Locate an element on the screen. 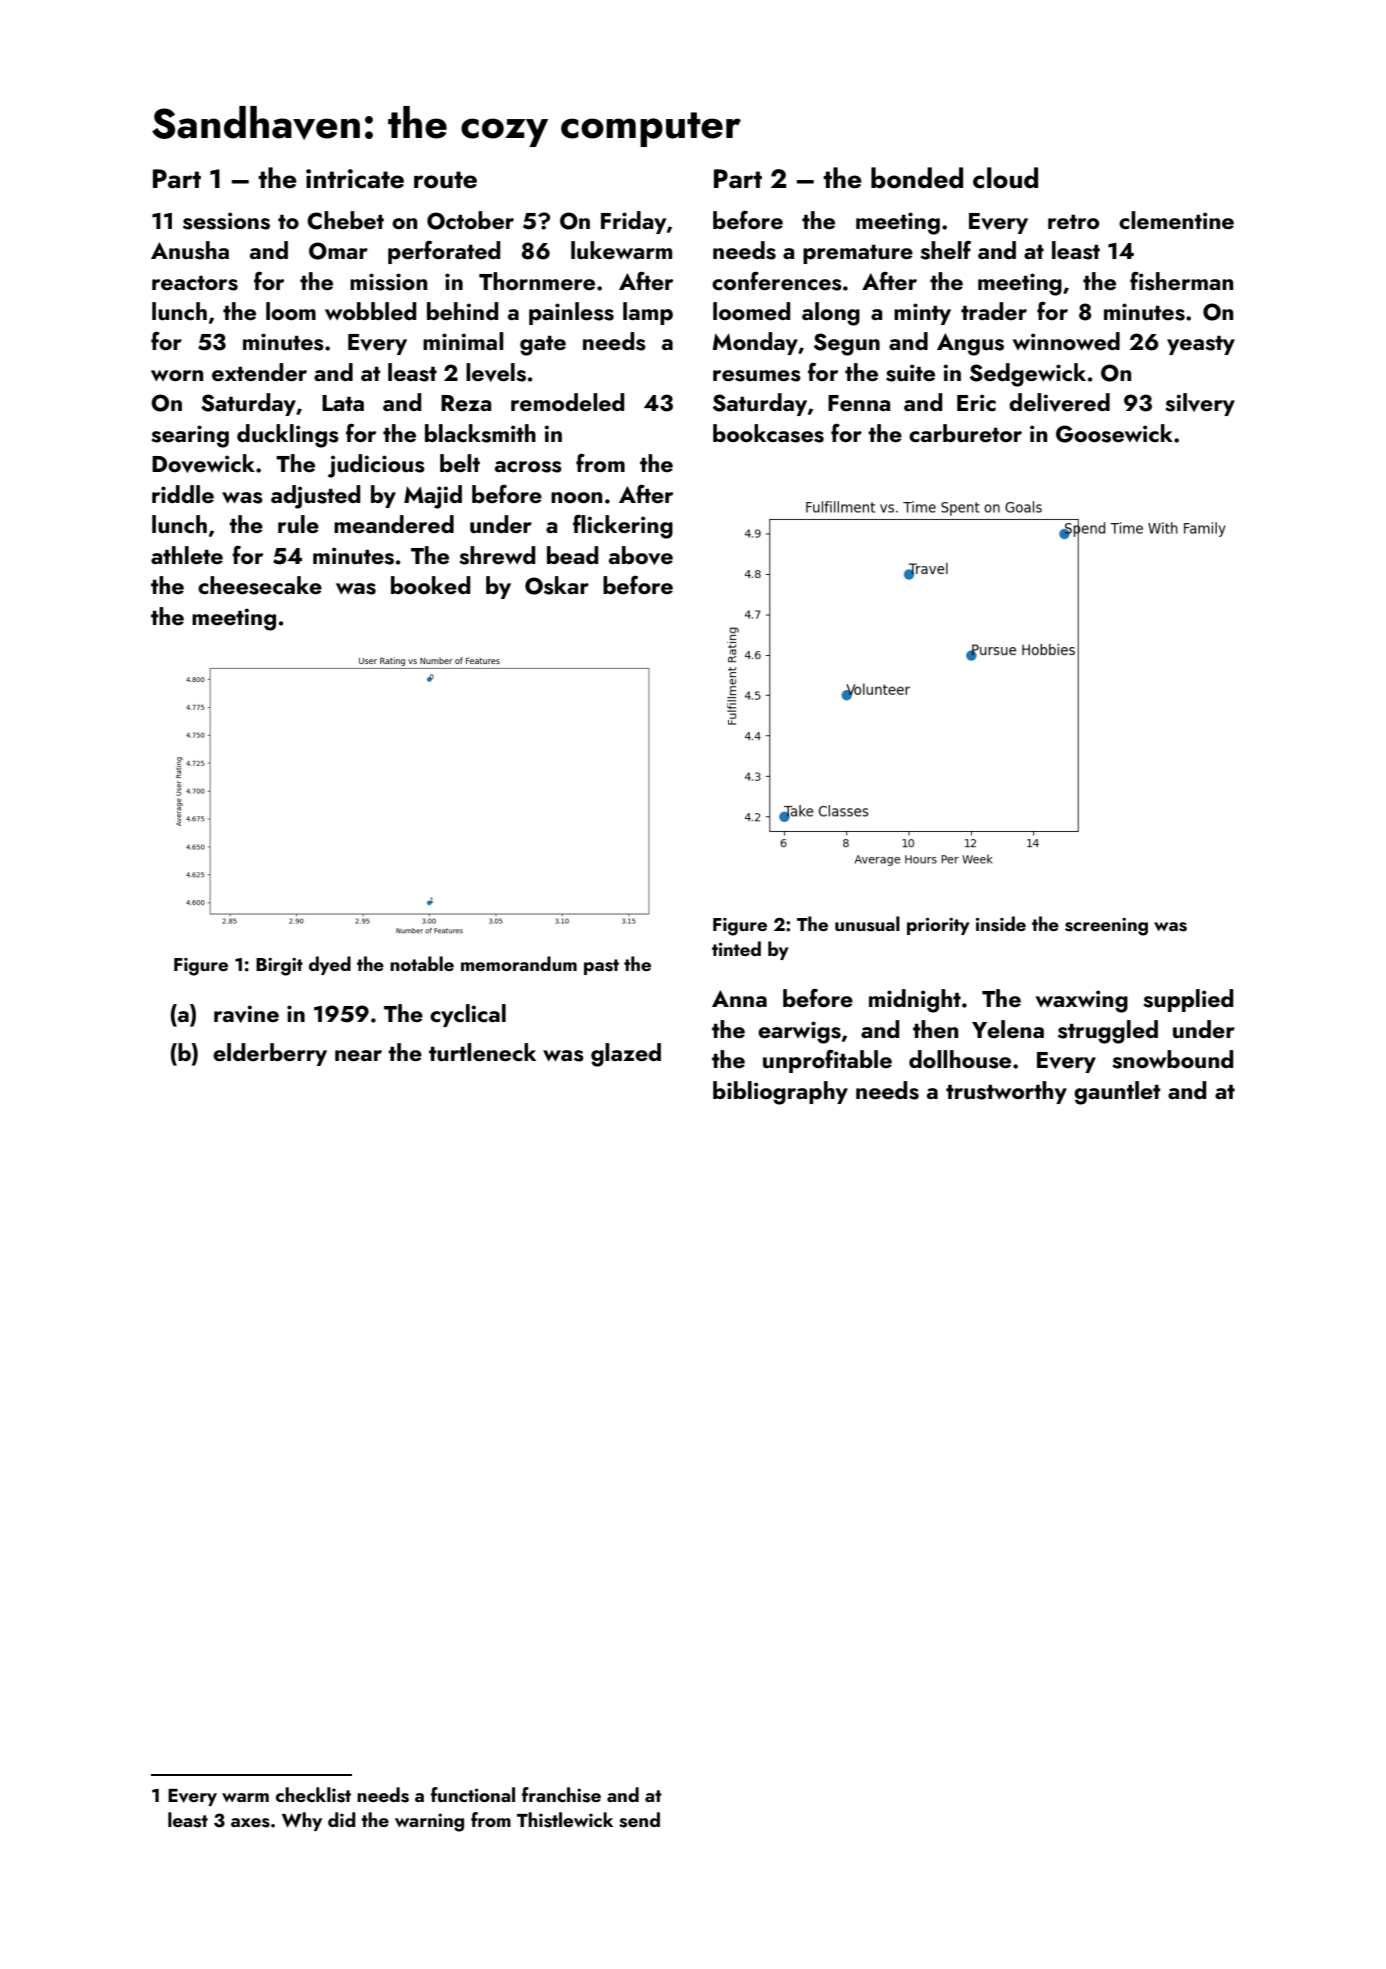 Image resolution: width=1386 pixels, height=1969 pixels. send is located at coordinates (639, 1820).
